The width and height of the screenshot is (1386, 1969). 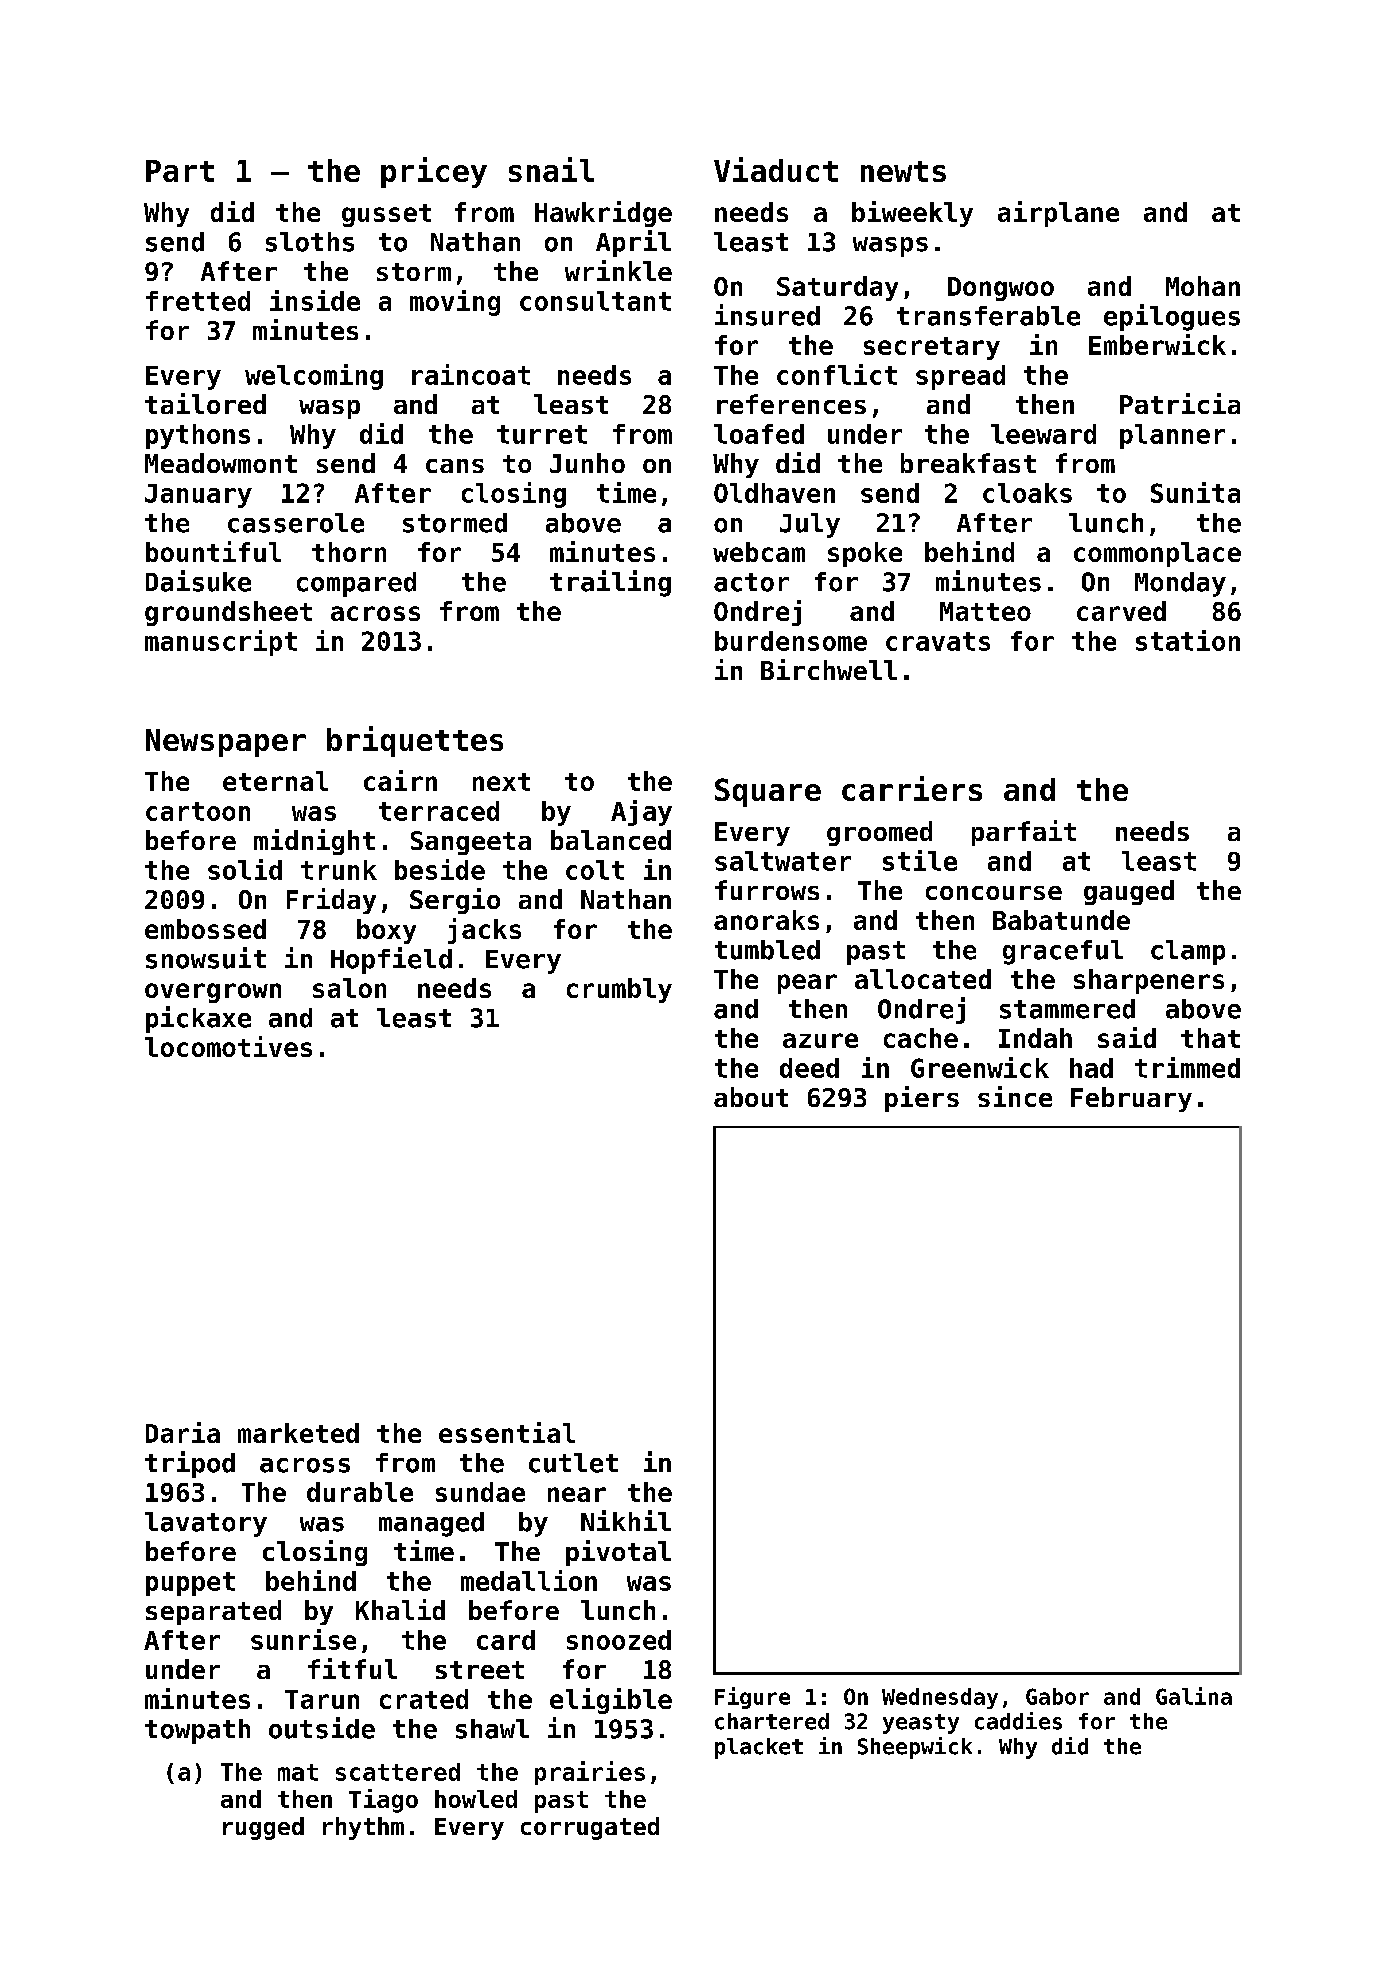 I want to click on deed, so click(x=809, y=1068).
